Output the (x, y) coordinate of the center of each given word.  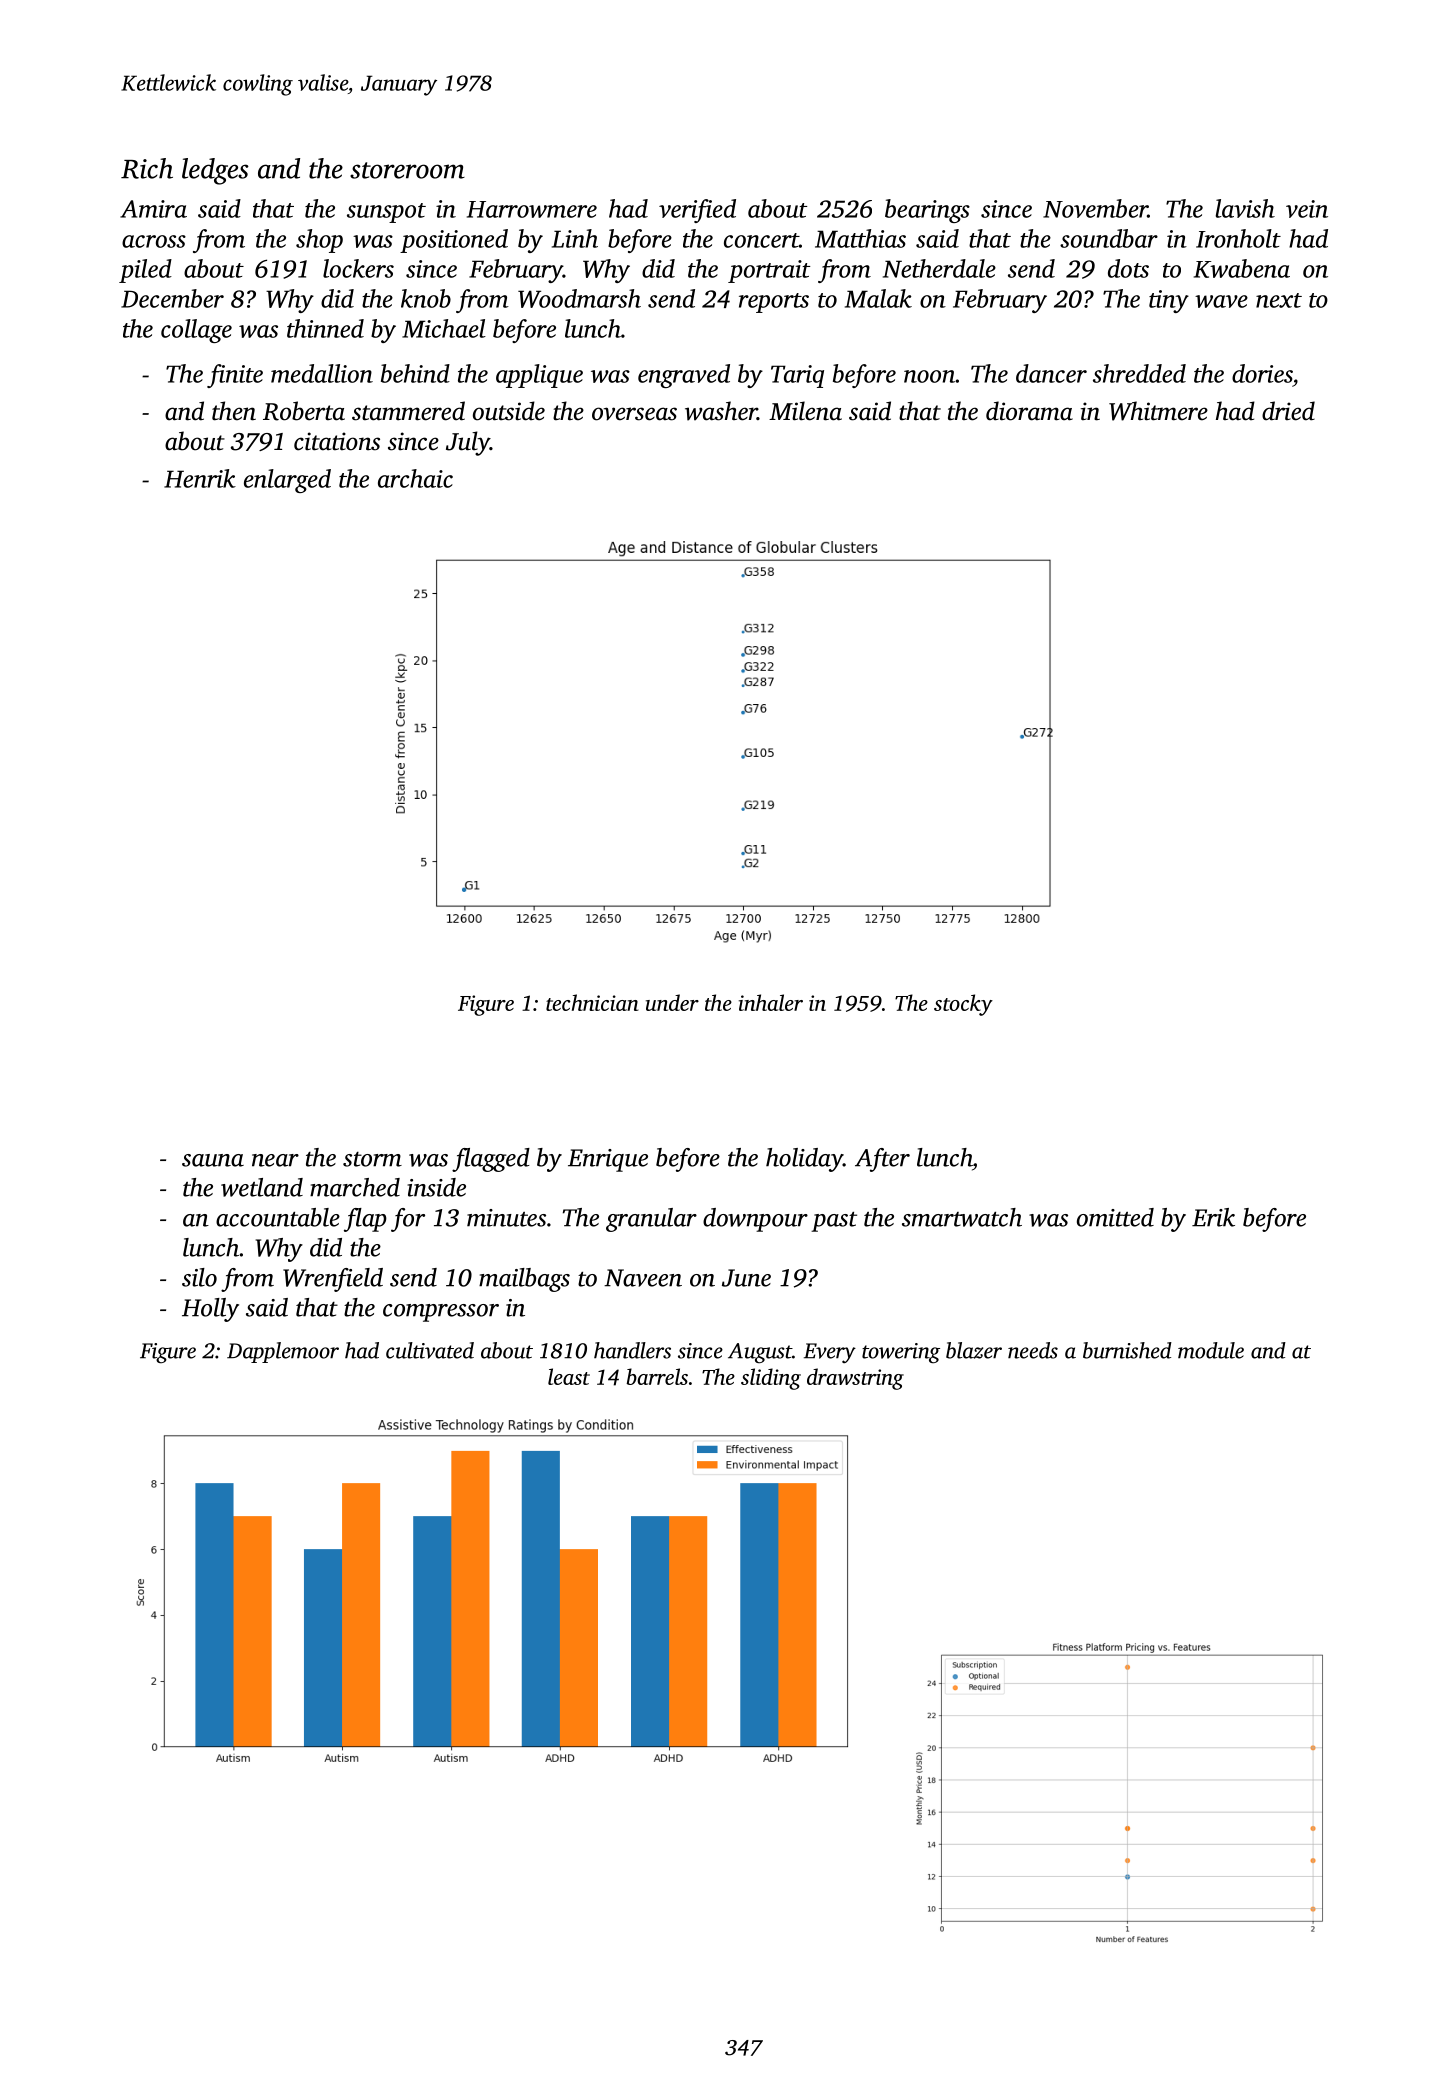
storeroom (407, 170)
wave (1221, 301)
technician (592, 1002)
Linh (575, 238)
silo (199, 1277)
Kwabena (1242, 268)
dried (1288, 411)
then (234, 411)
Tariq (797, 376)
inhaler (771, 1002)
